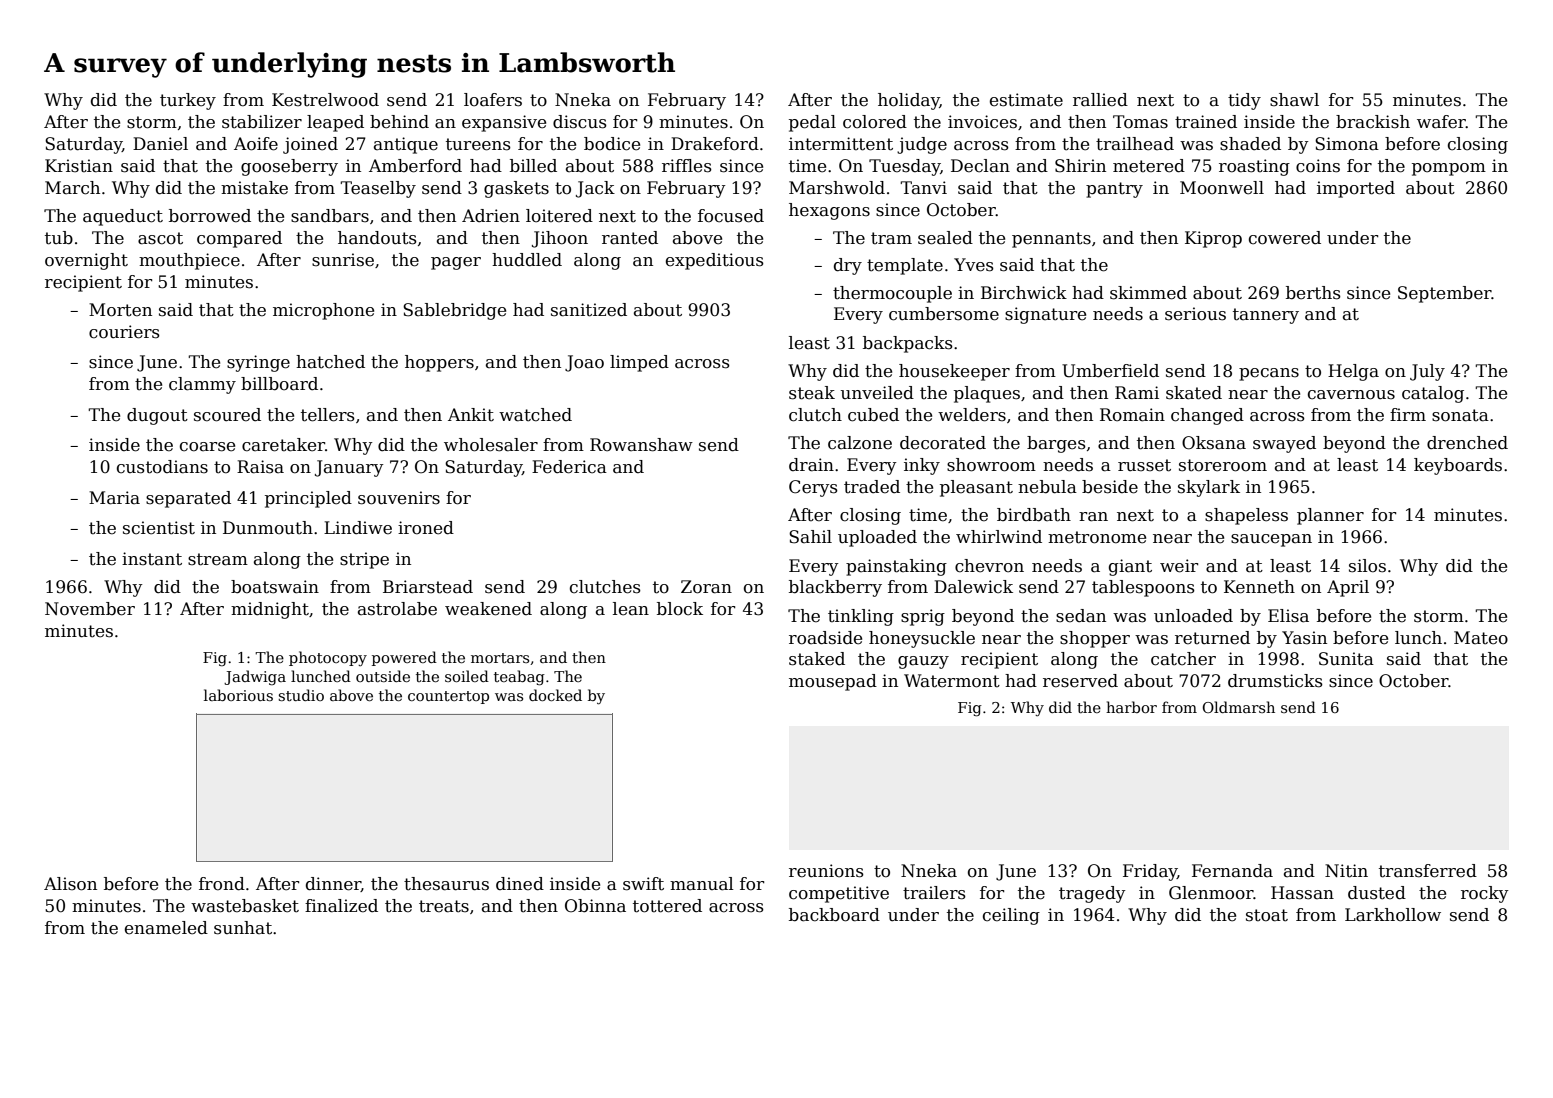  What do you see at coordinates (612, 144) in the page?
I see `bodice` at bounding box center [612, 144].
